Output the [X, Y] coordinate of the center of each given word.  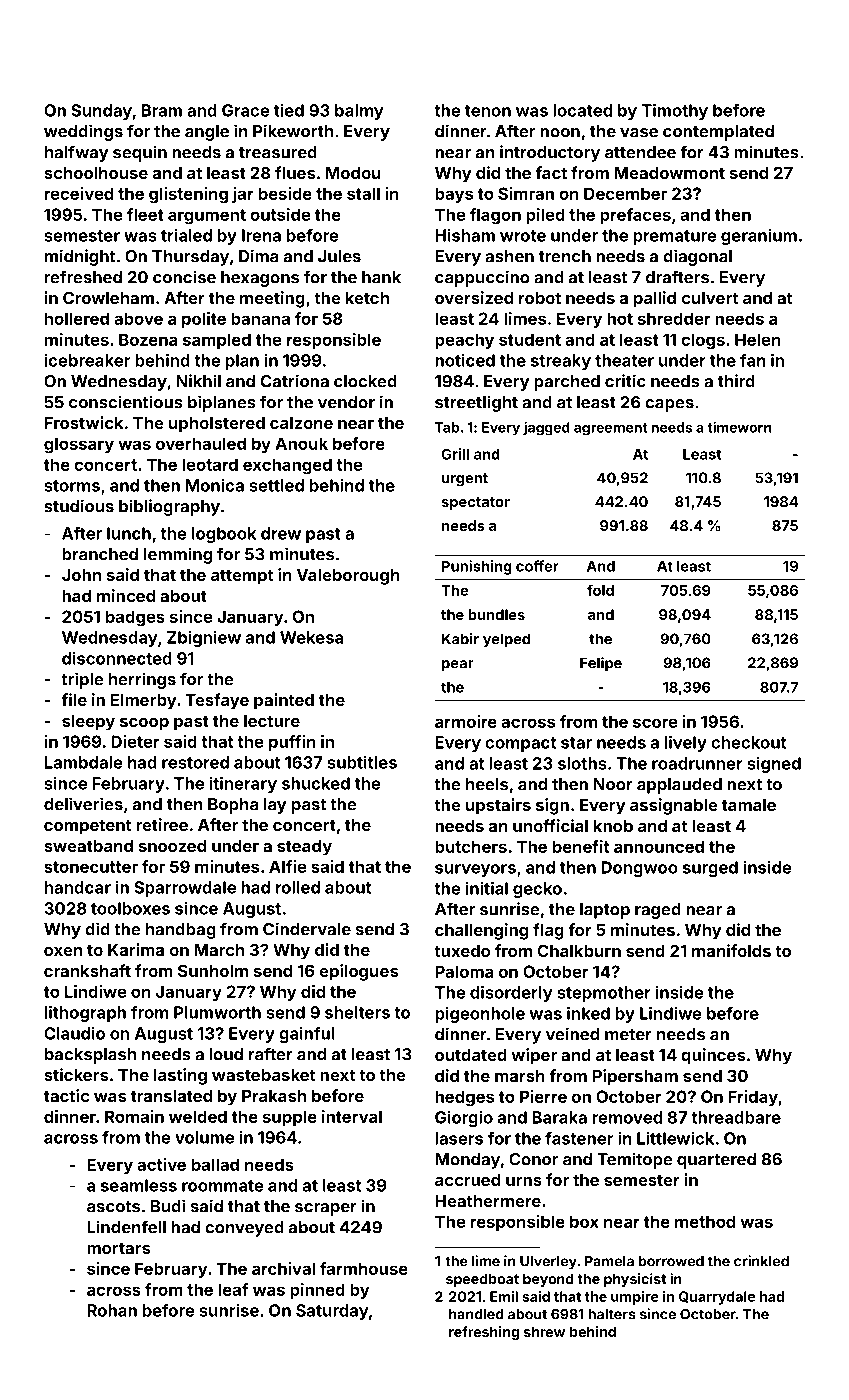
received [79, 193]
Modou [353, 173]
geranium [759, 237]
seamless [139, 1185]
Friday [753, 1098]
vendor [346, 402]
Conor [533, 1159]
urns [524, 1181]
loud [226, 1054]
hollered [77, 318]
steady [304, 848]
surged [710, 869]
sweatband [88, 846]
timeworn [739, 427]
